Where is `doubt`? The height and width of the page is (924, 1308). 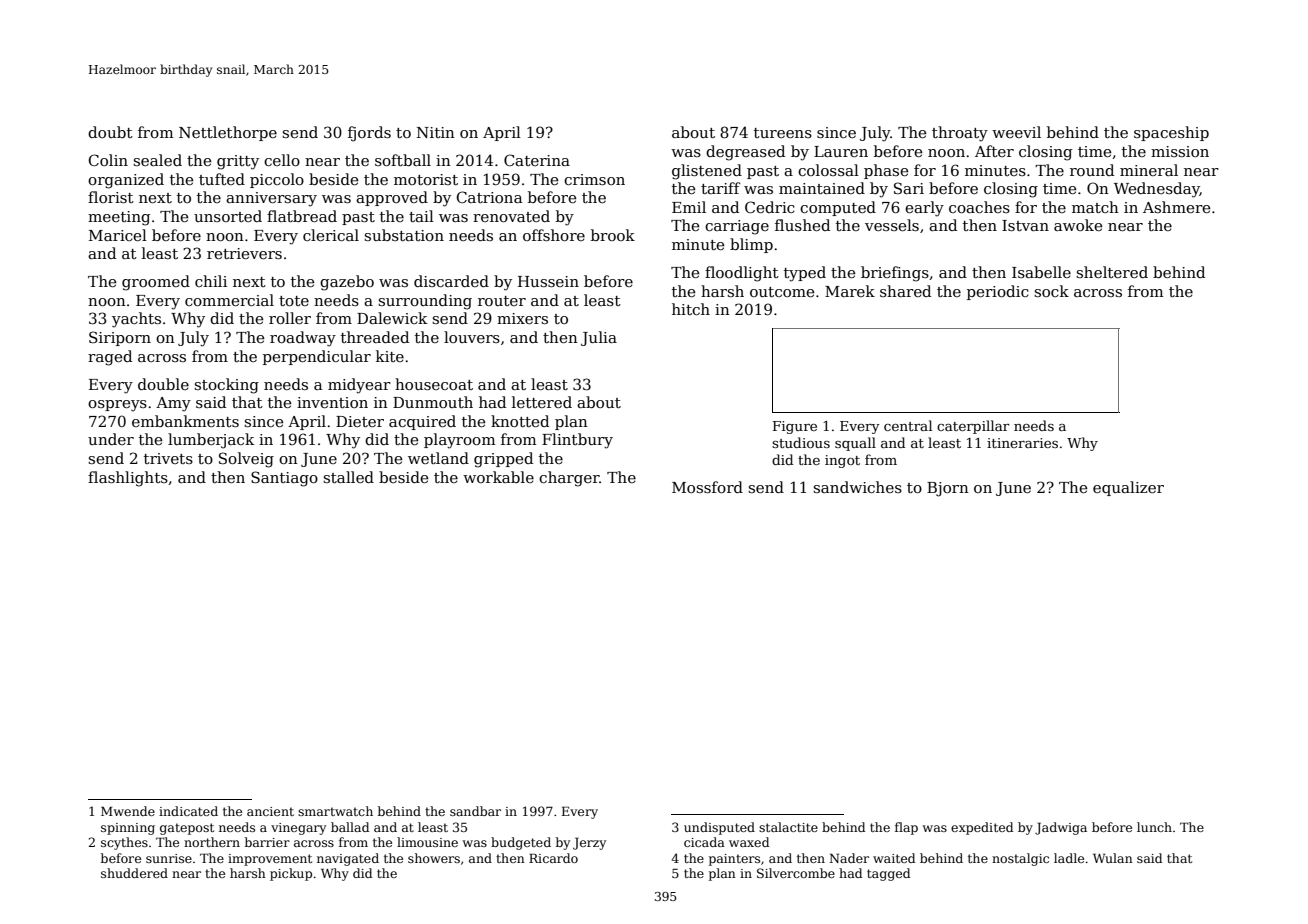 doubt is located at coordinates (110, 132).
